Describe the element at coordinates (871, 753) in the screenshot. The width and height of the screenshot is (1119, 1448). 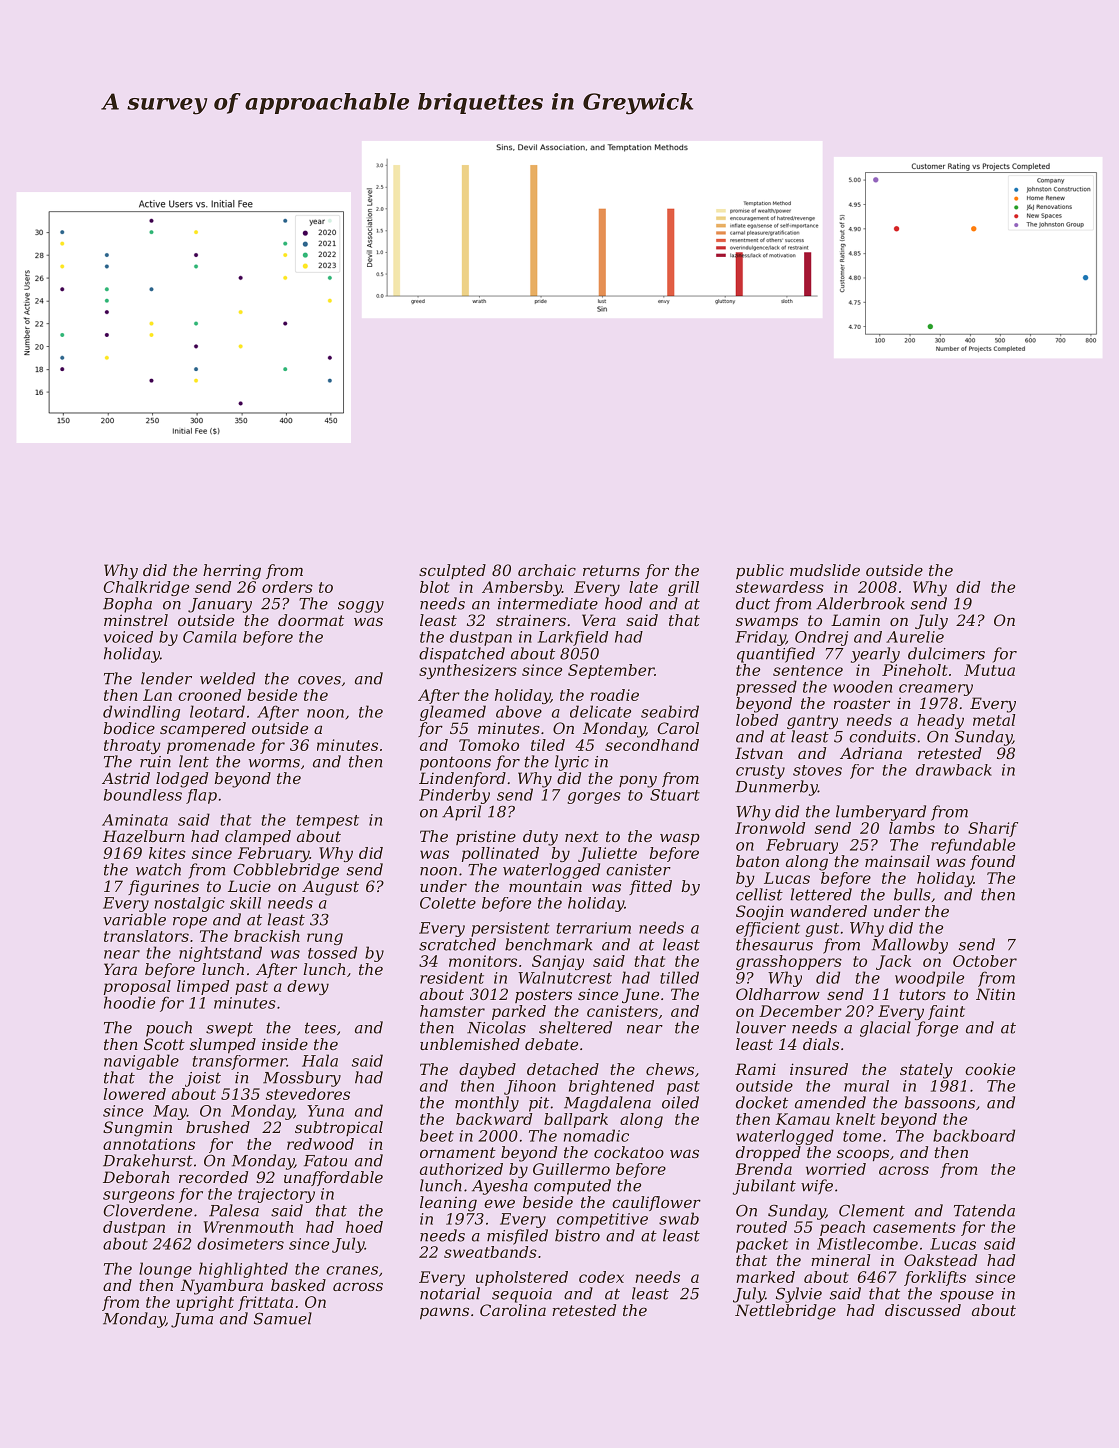
I see `Adriana` at that location.
